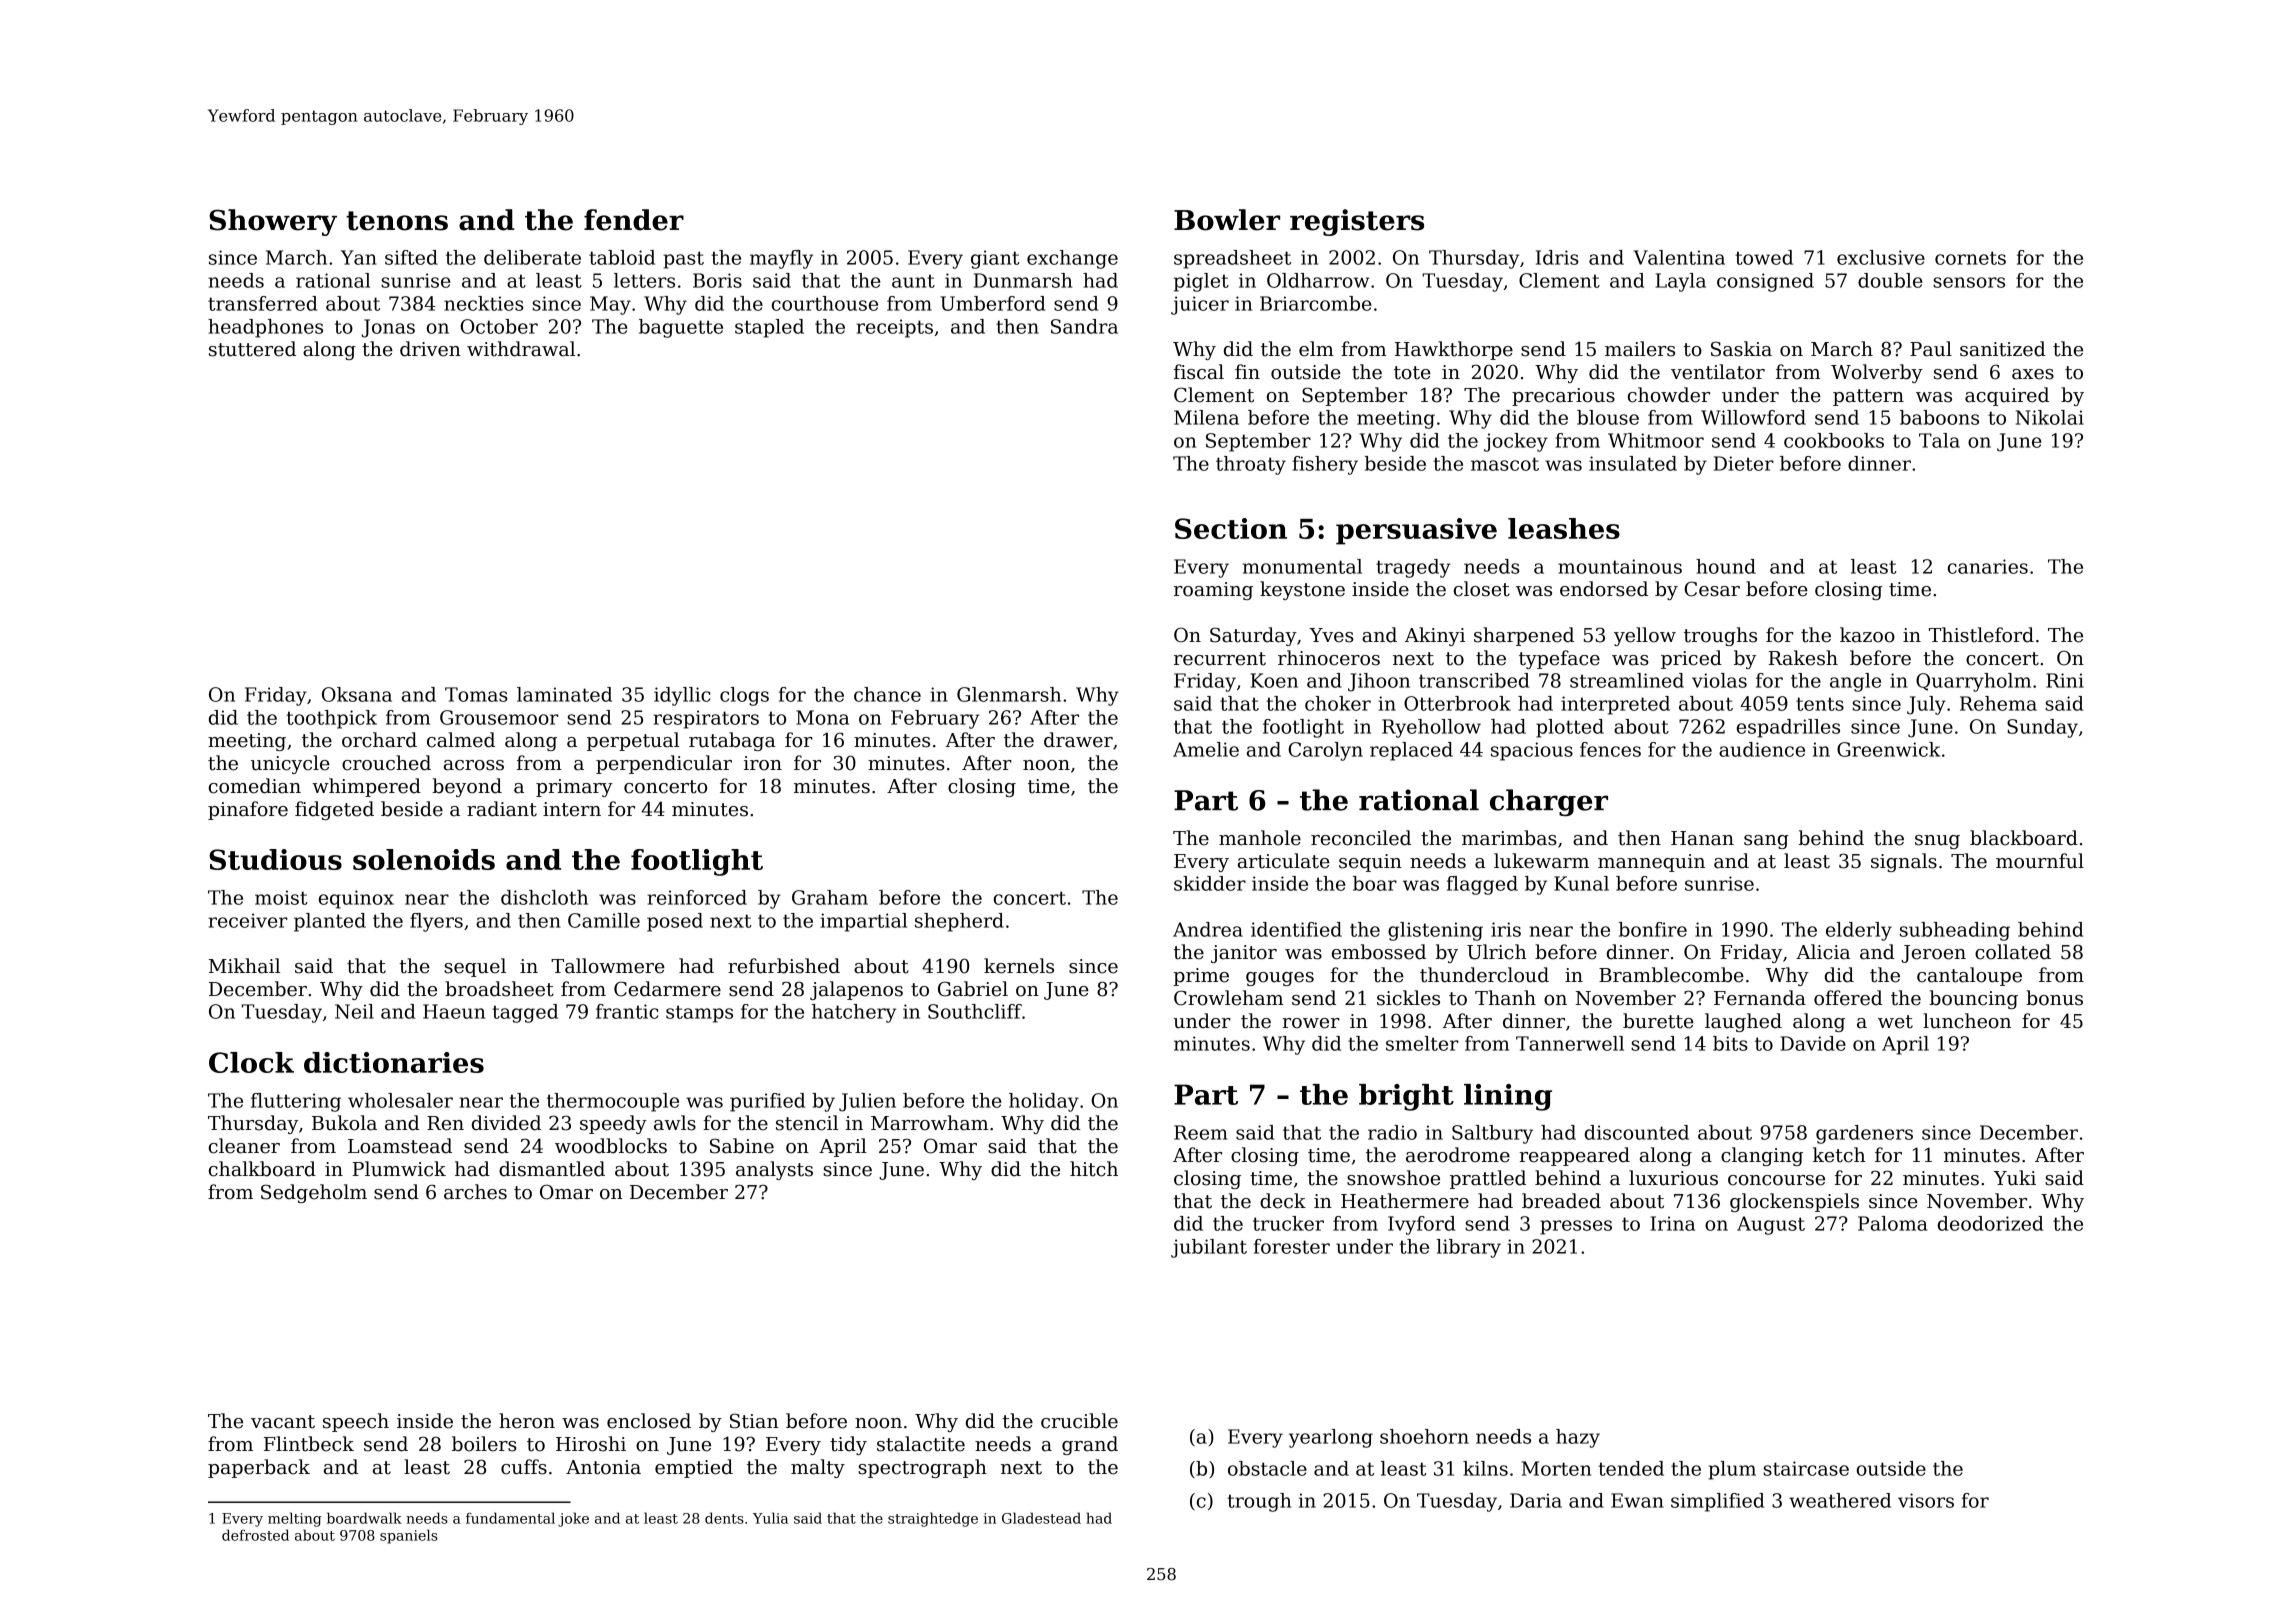 This image has height=1620, width=2292. Describe the element at coordinates (1726, 566) in the image. I see `hound` at that location.
